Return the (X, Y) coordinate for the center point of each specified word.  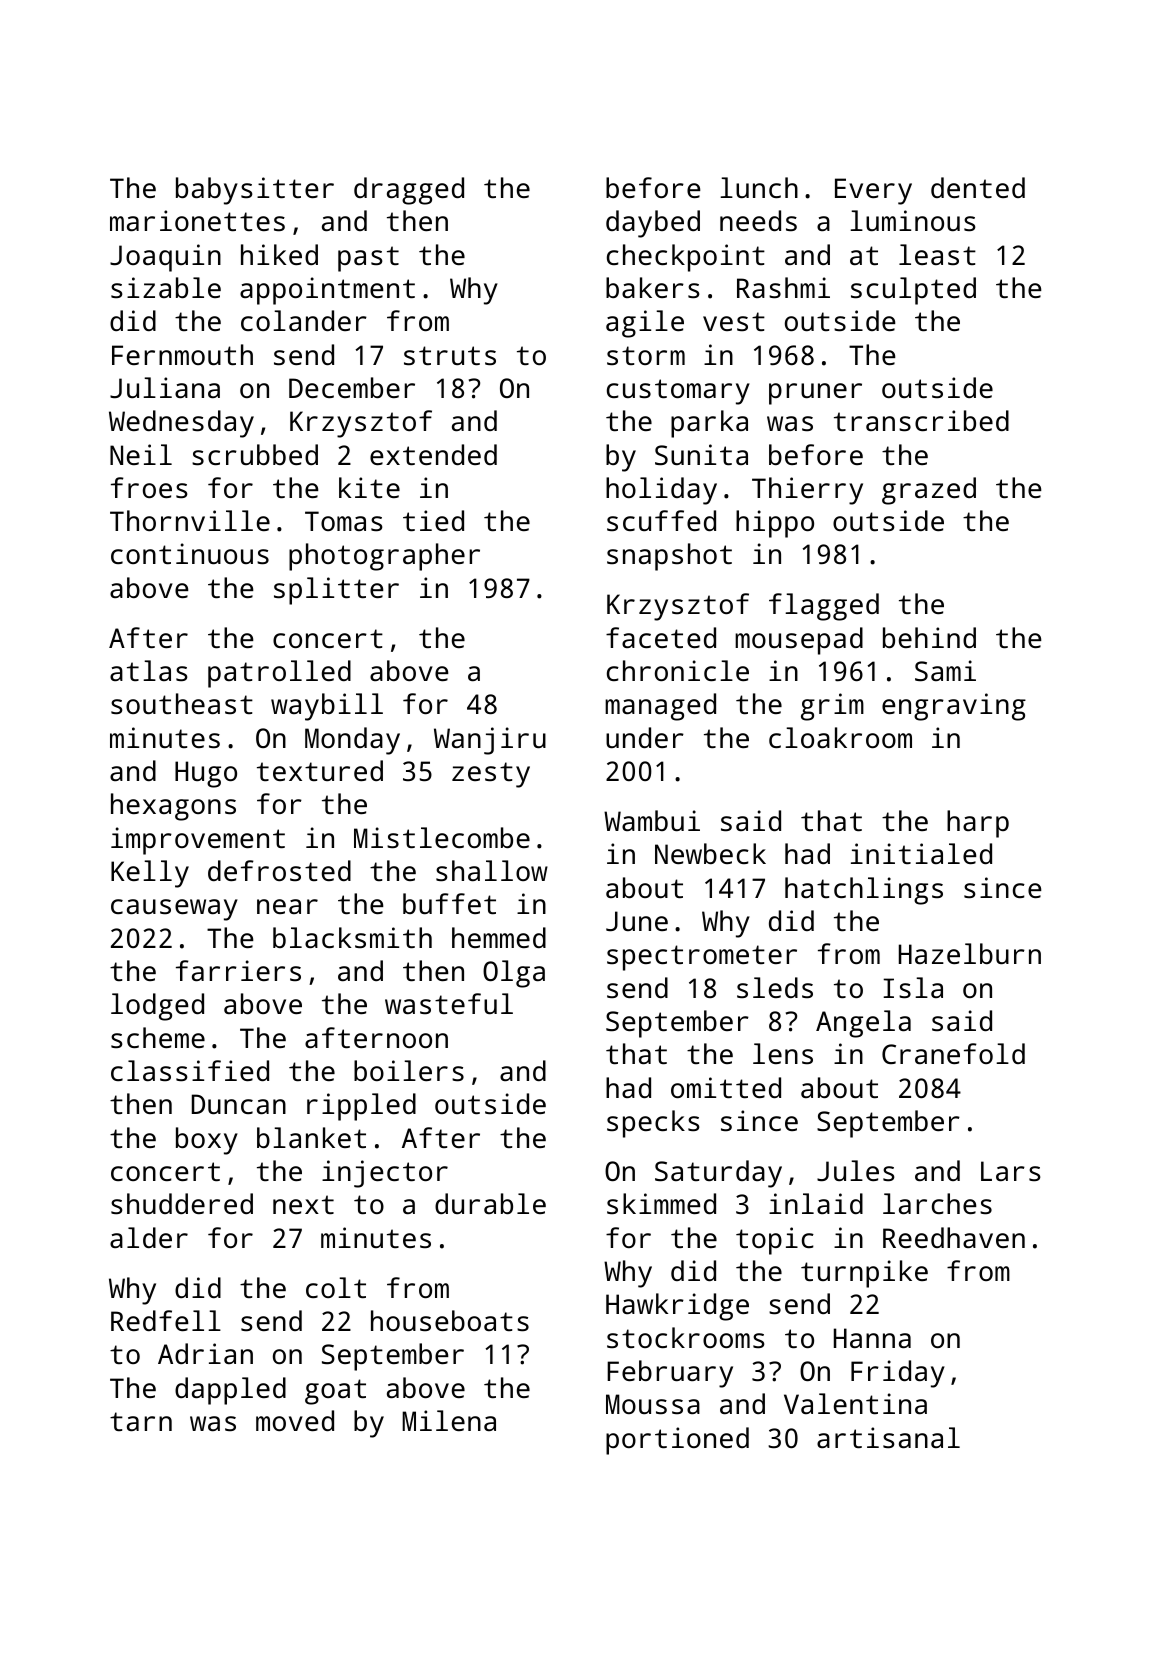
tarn (141, 1421)
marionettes (197, 221)
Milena (449, 1420)
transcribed (921, 421)
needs (758, 221)
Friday (898, 1374)
